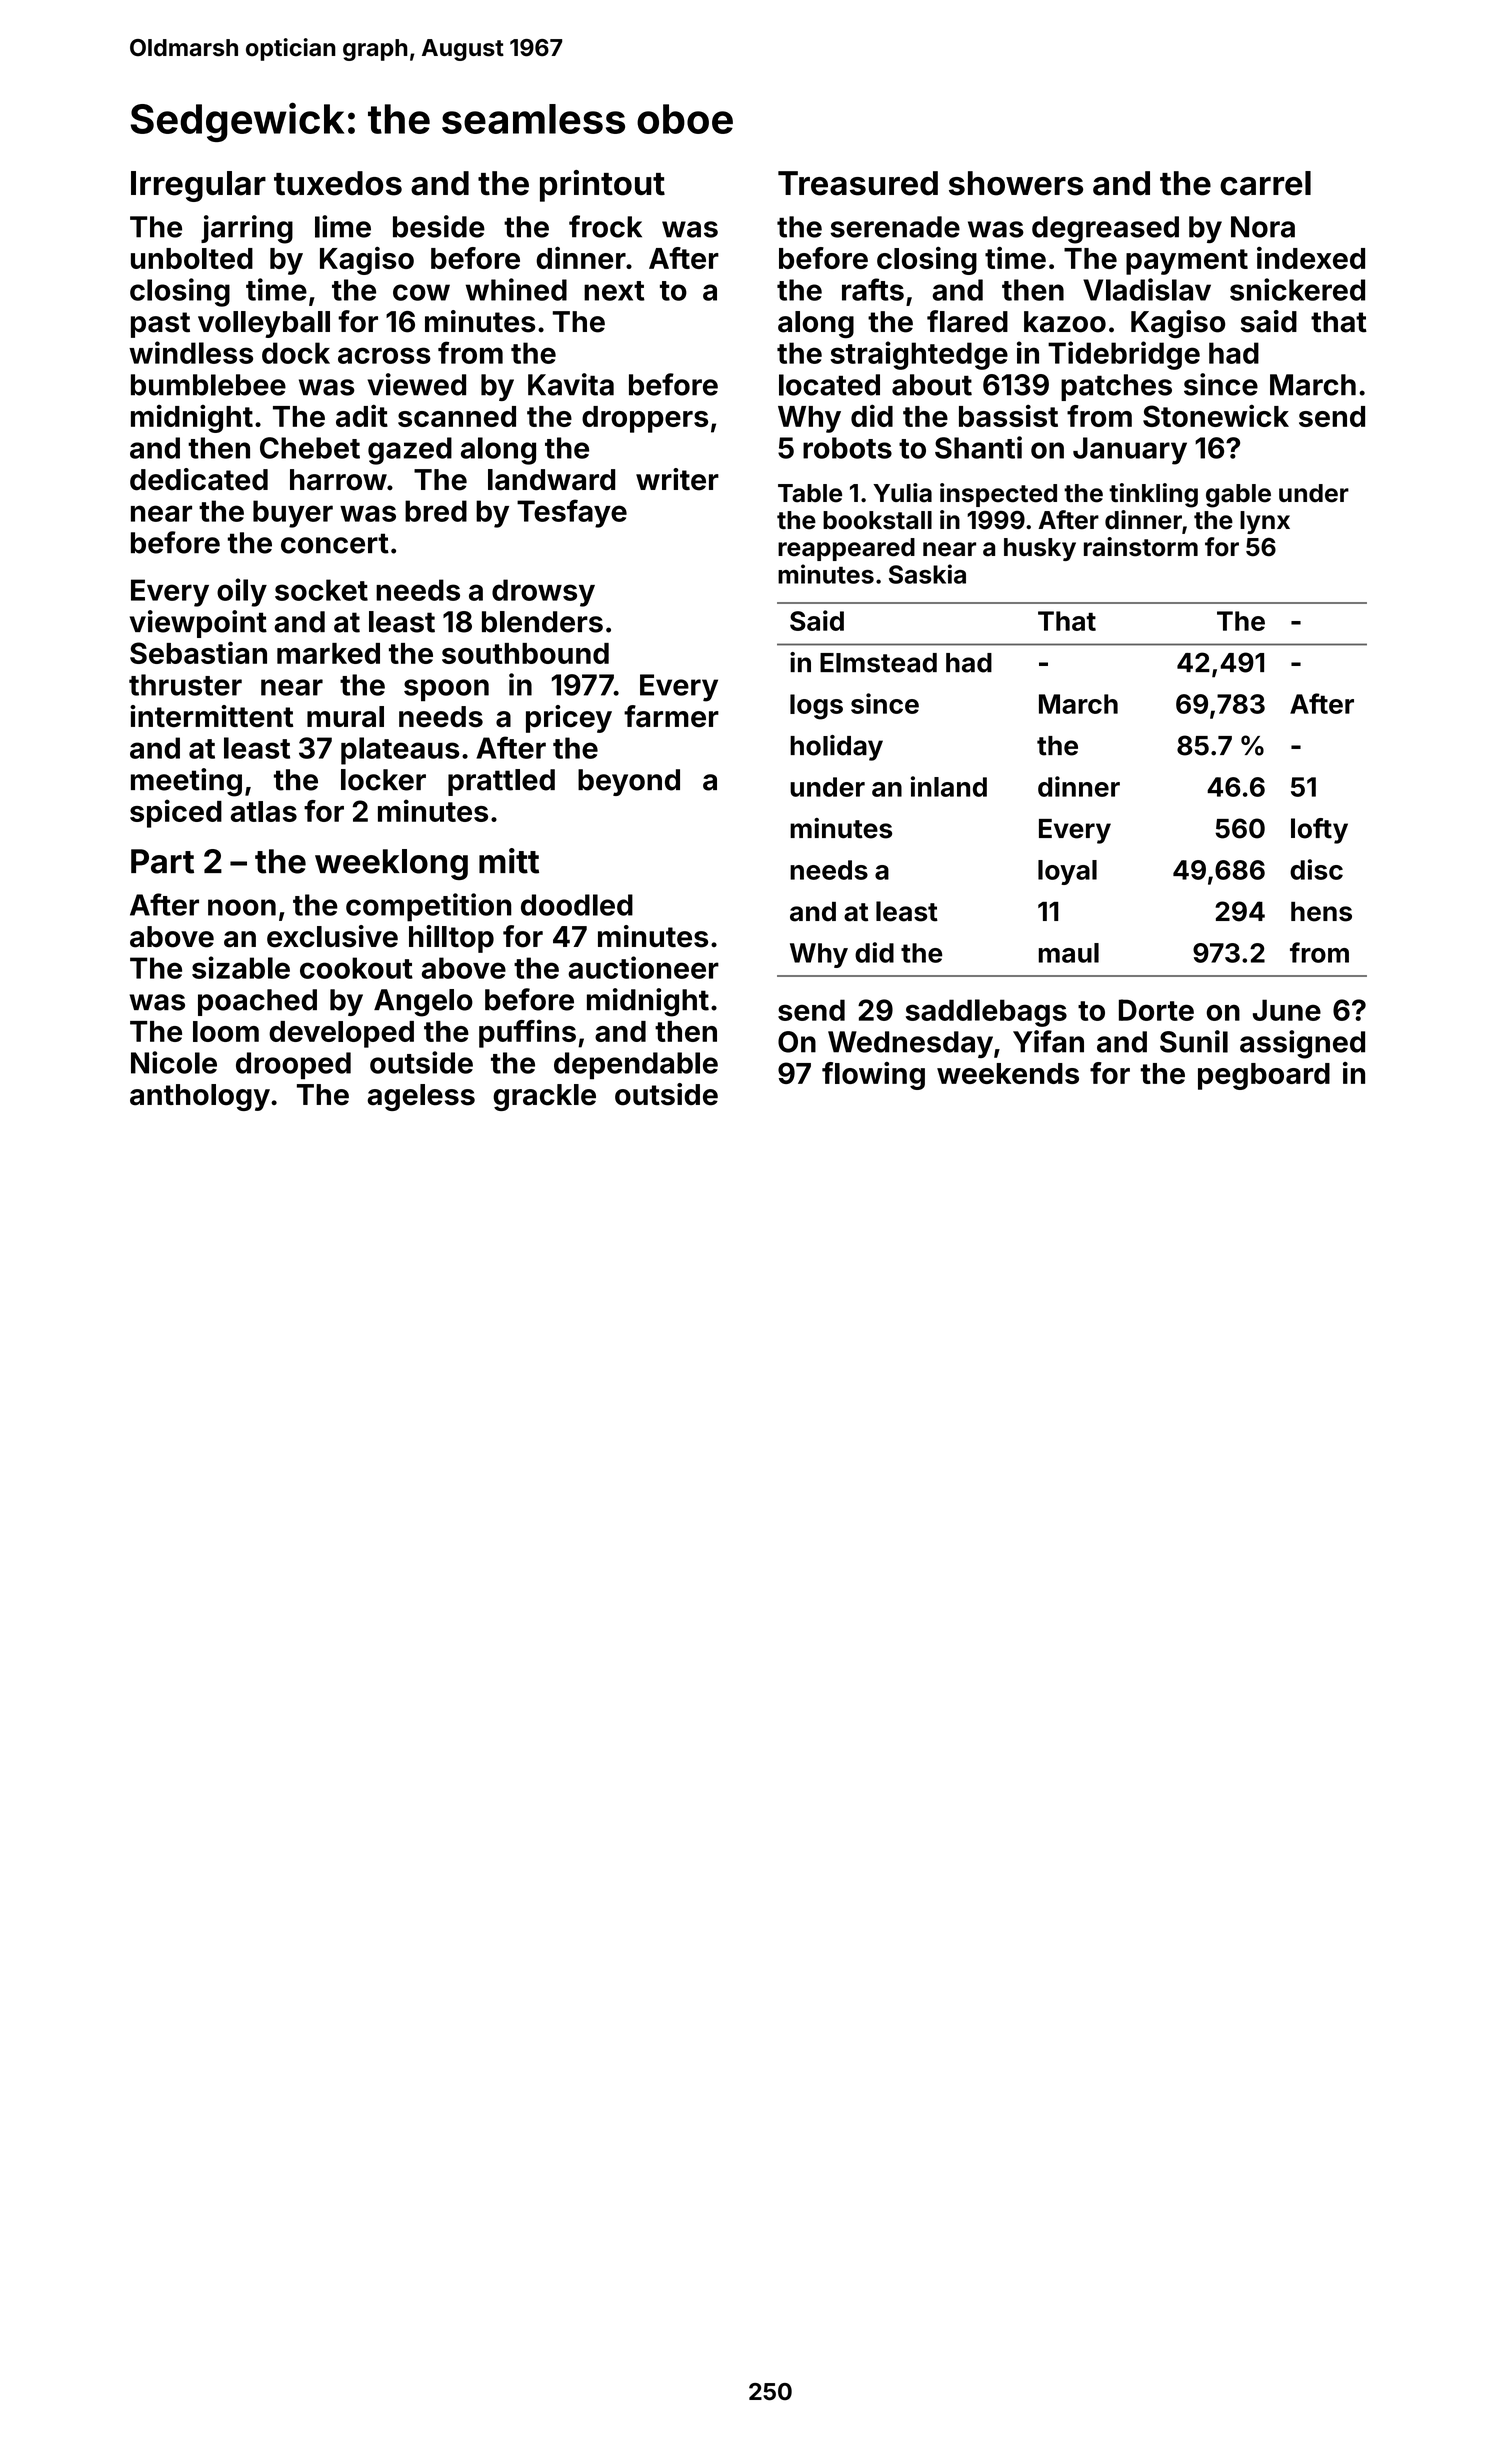 Image resolution: width=1496 pixels, height=2464 pixels. What do you see at coordinates (1187, 262) in the document?
I see `payment` at bounding box center [1187, 262].
